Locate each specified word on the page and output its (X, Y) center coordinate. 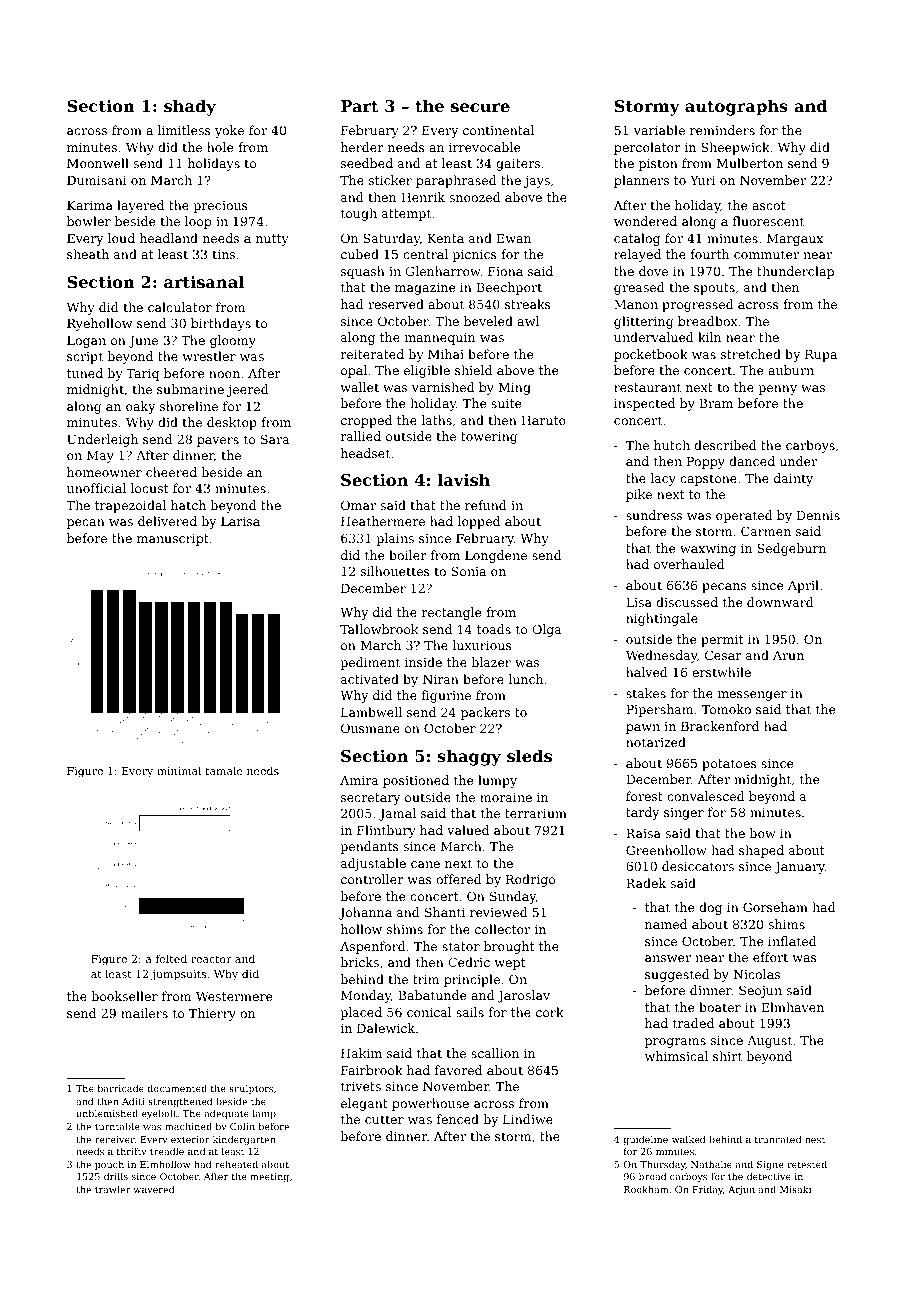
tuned (85, 373)
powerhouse (430, 1104)
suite (506, 403)
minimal (179, 770)
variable (659, 130)
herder (362, 147)
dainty (793, 479)
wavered (153, 1189)
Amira (359, 780)
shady (190, 107)
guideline (646, 1140)
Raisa (643, 833)
